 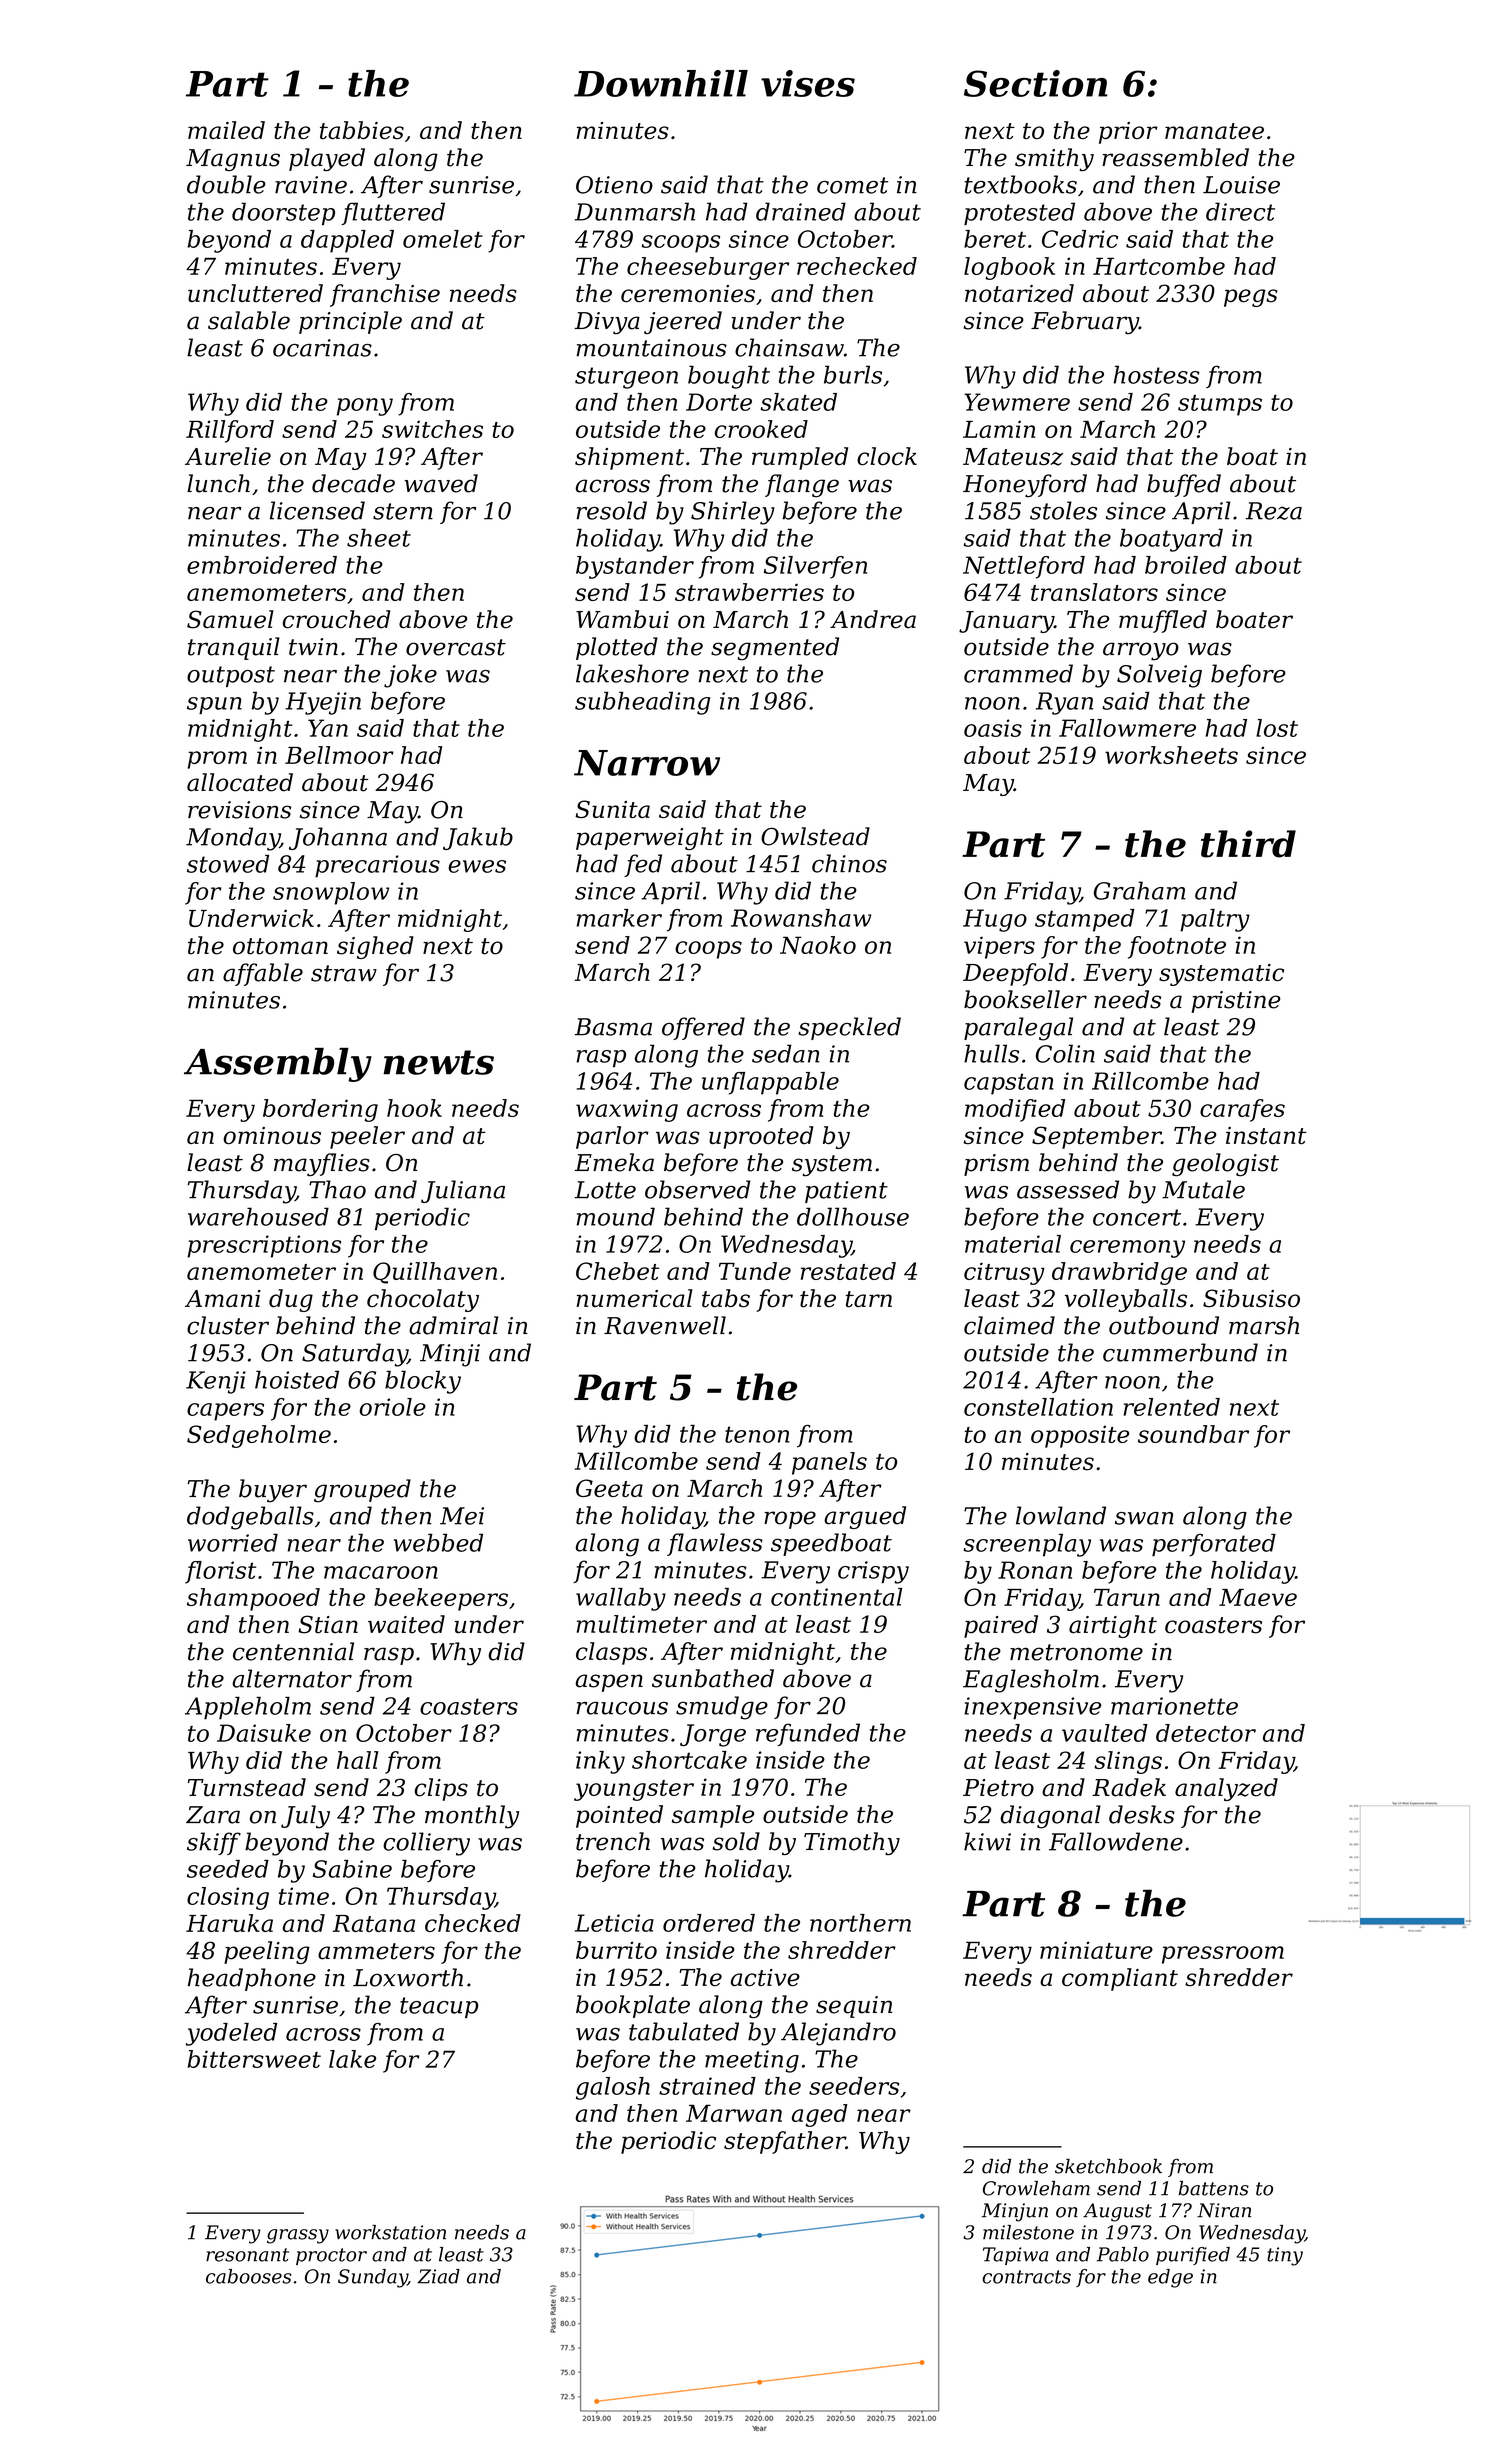 What do you see at coordinates (1277, 728) in the image?
I see `lost` at bounding box center [1277, 728].
